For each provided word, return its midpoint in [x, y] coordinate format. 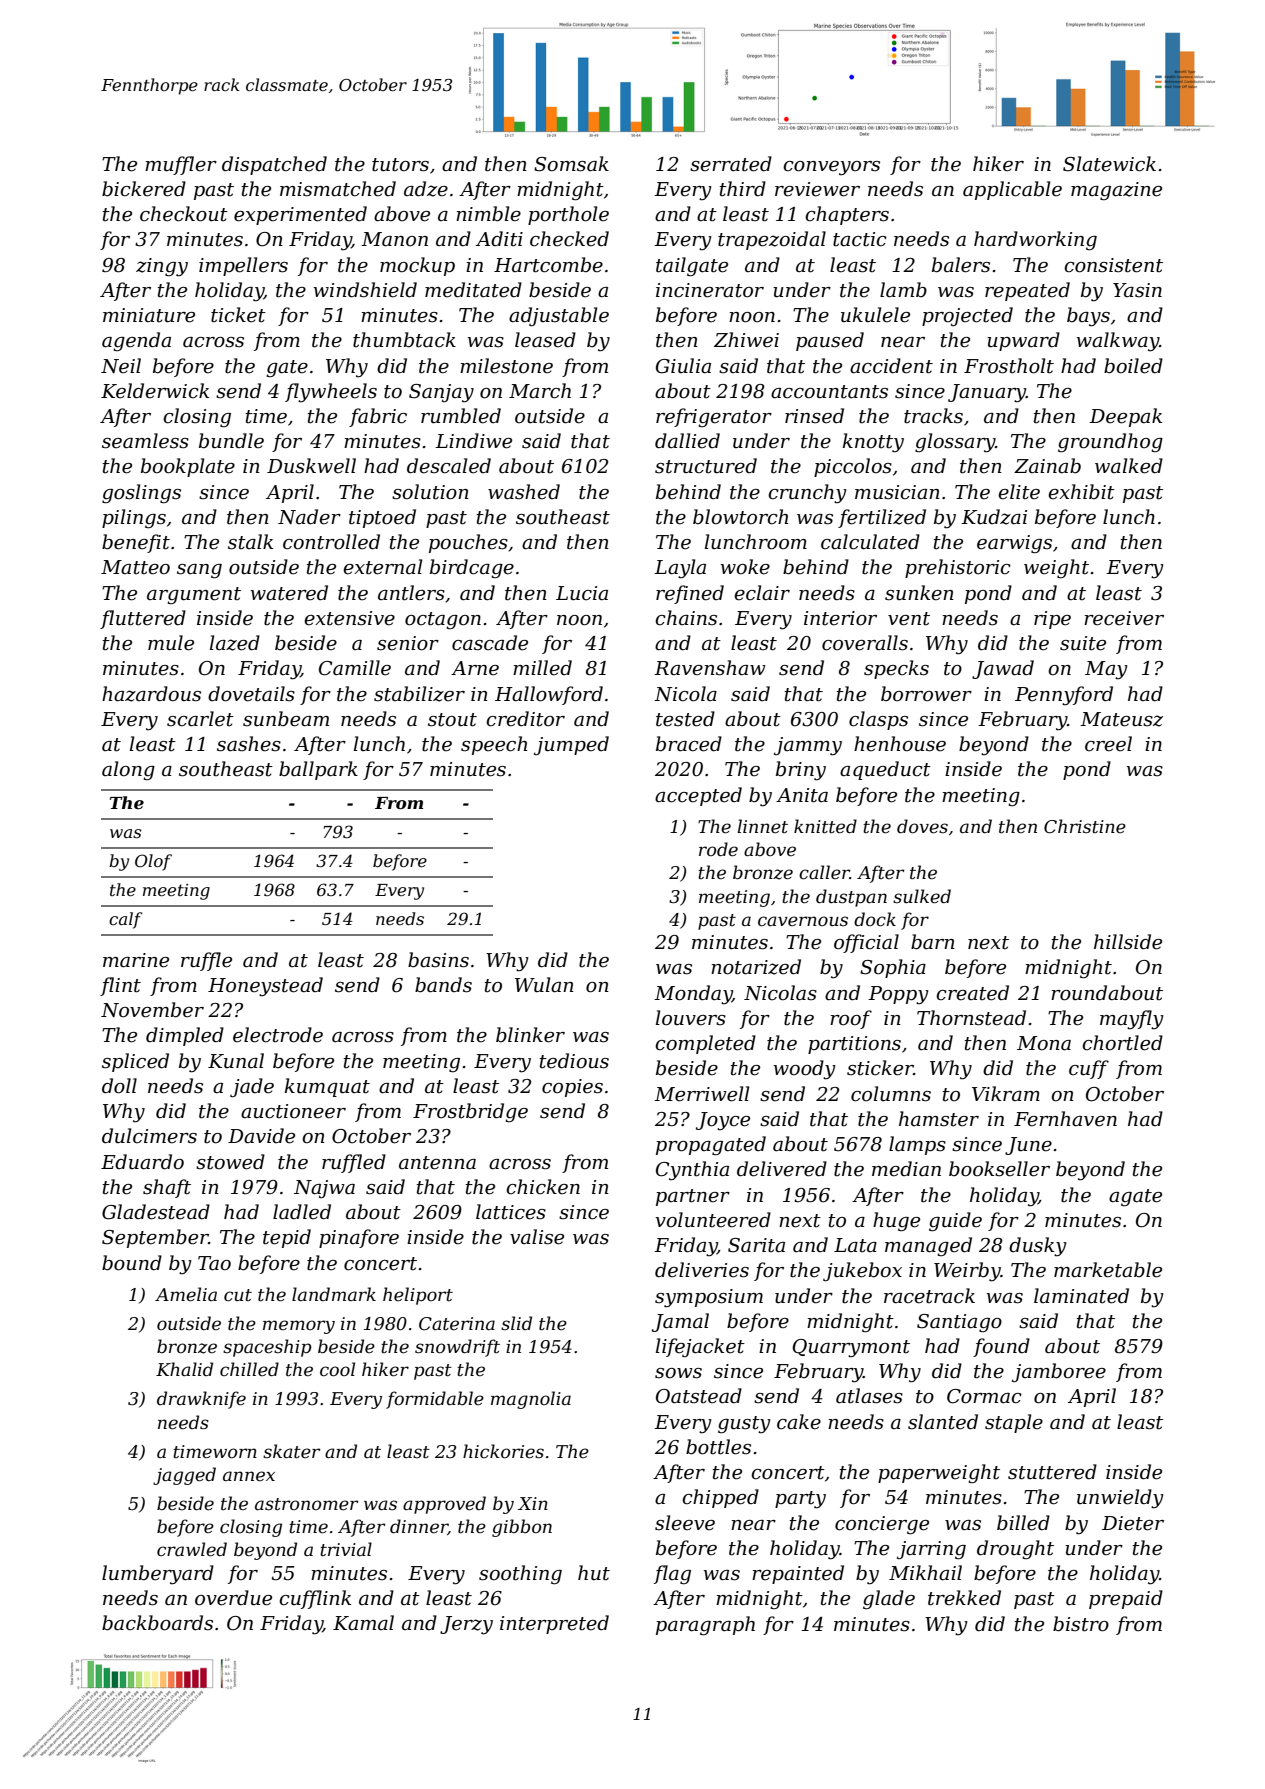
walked [1129, 466]
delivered [782, 1169]
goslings [141, 494]
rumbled [461, 416]
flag [672, 1575]
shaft [167, 1188]
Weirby [967, 1272]
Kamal [363, 1623]
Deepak [1125, 417]
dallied [687, 441]
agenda [136, 341]
